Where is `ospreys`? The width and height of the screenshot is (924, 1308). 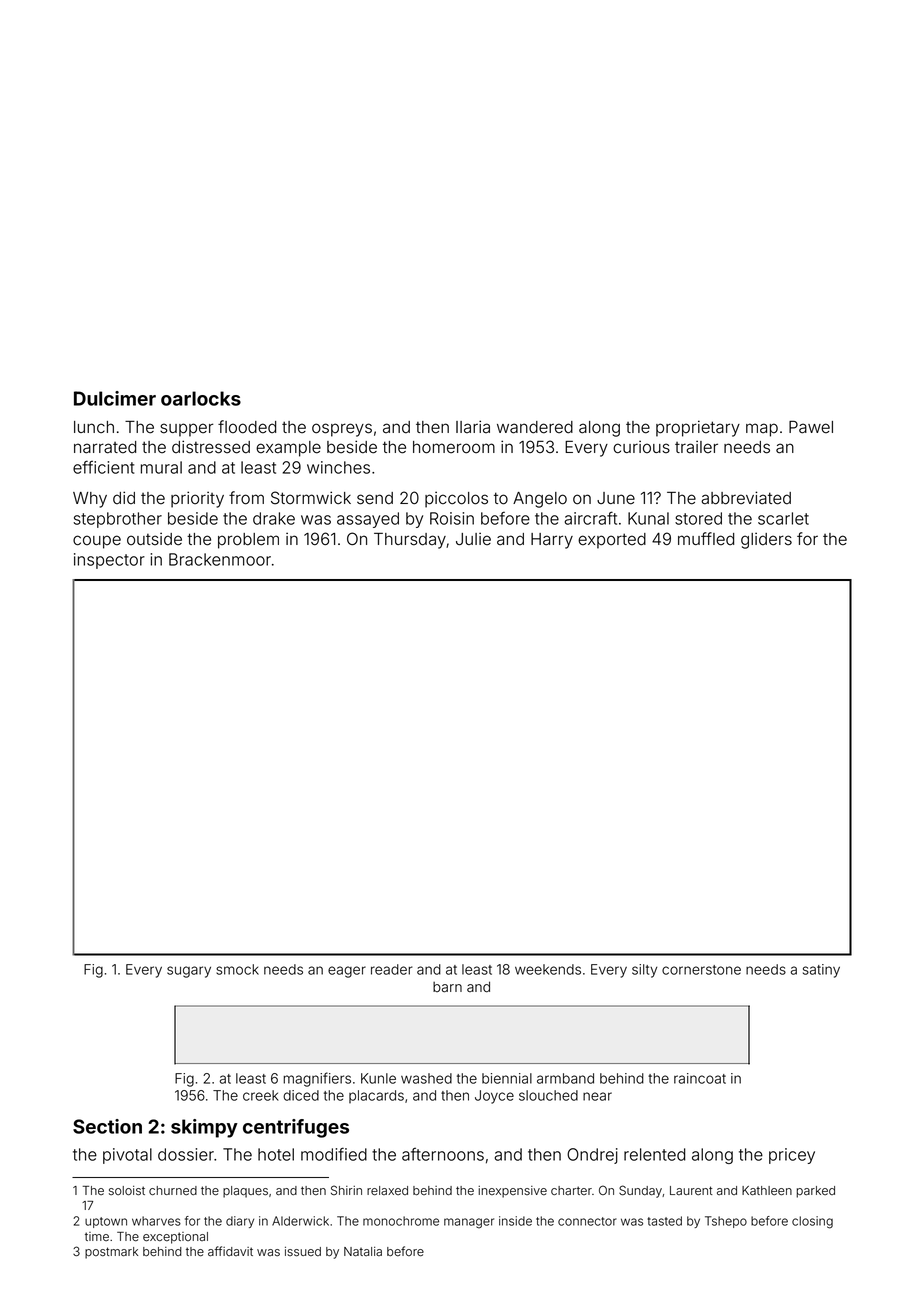
ospreys is located at coordinates (342, 430).
